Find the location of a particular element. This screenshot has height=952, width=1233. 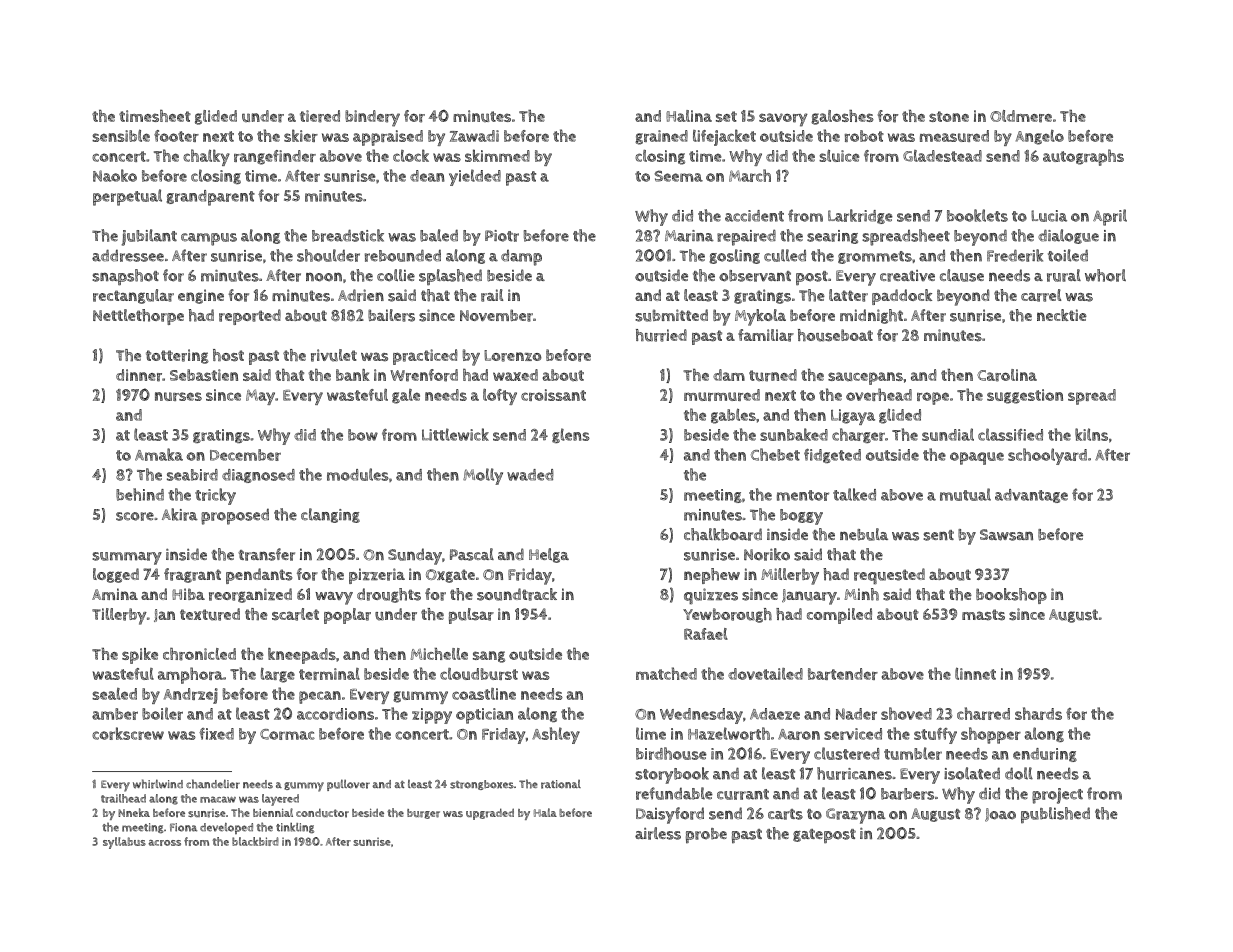

Helga is located at coordinates (549, 555).
